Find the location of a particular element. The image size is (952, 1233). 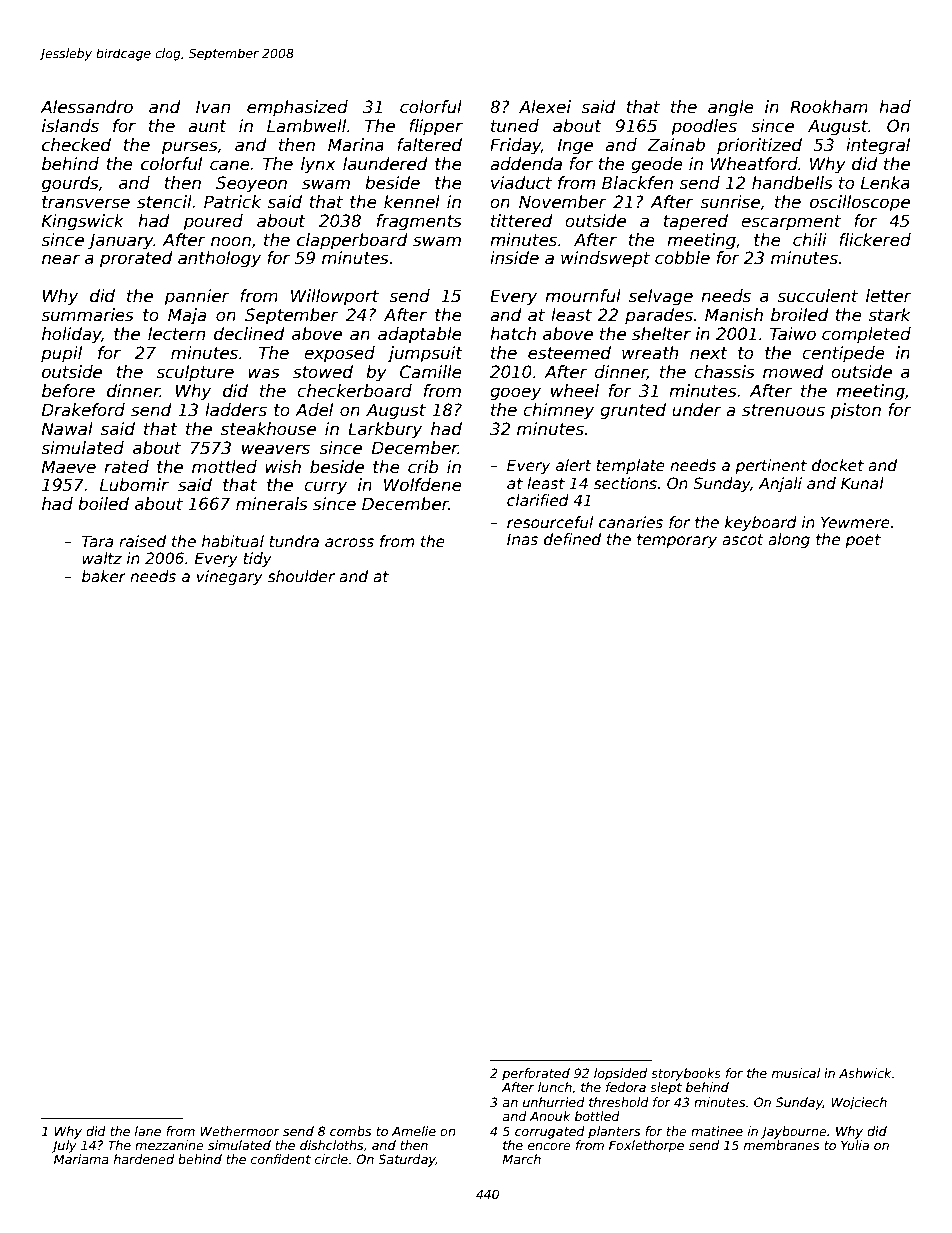

Amelie is located at coordinates (414, 1131).
